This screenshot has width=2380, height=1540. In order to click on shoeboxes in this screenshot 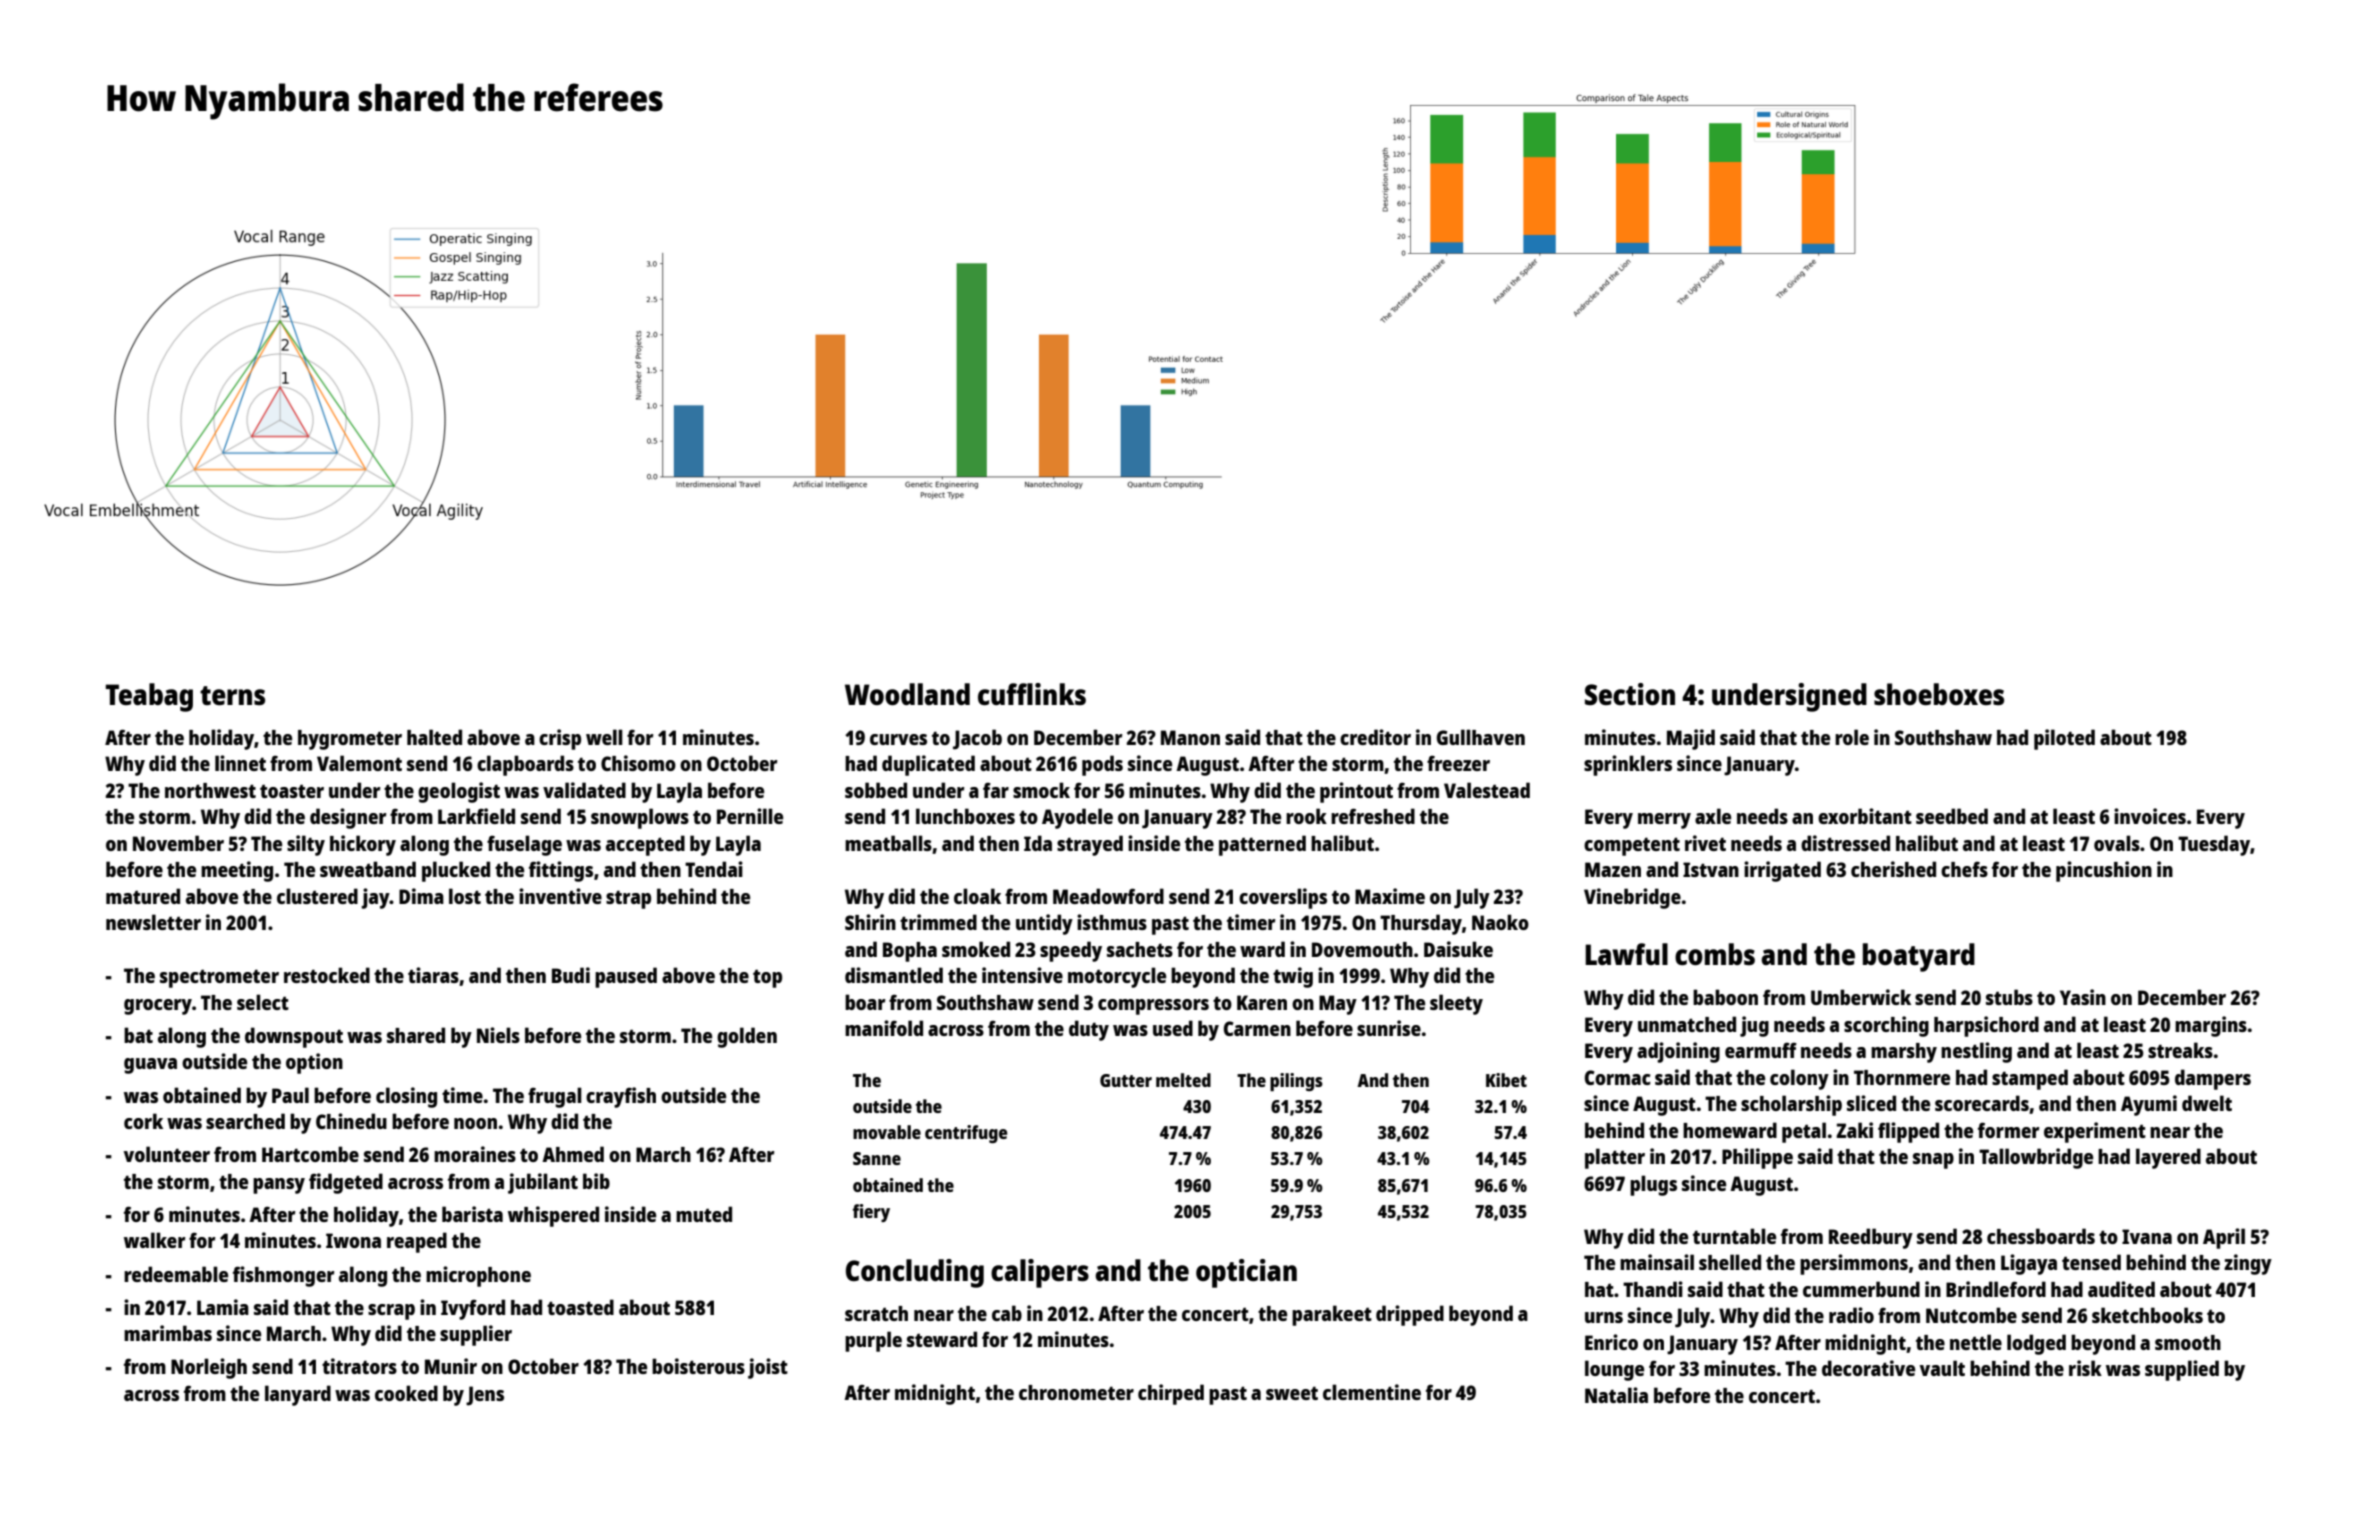, I will do `click(1939, 694)`.
